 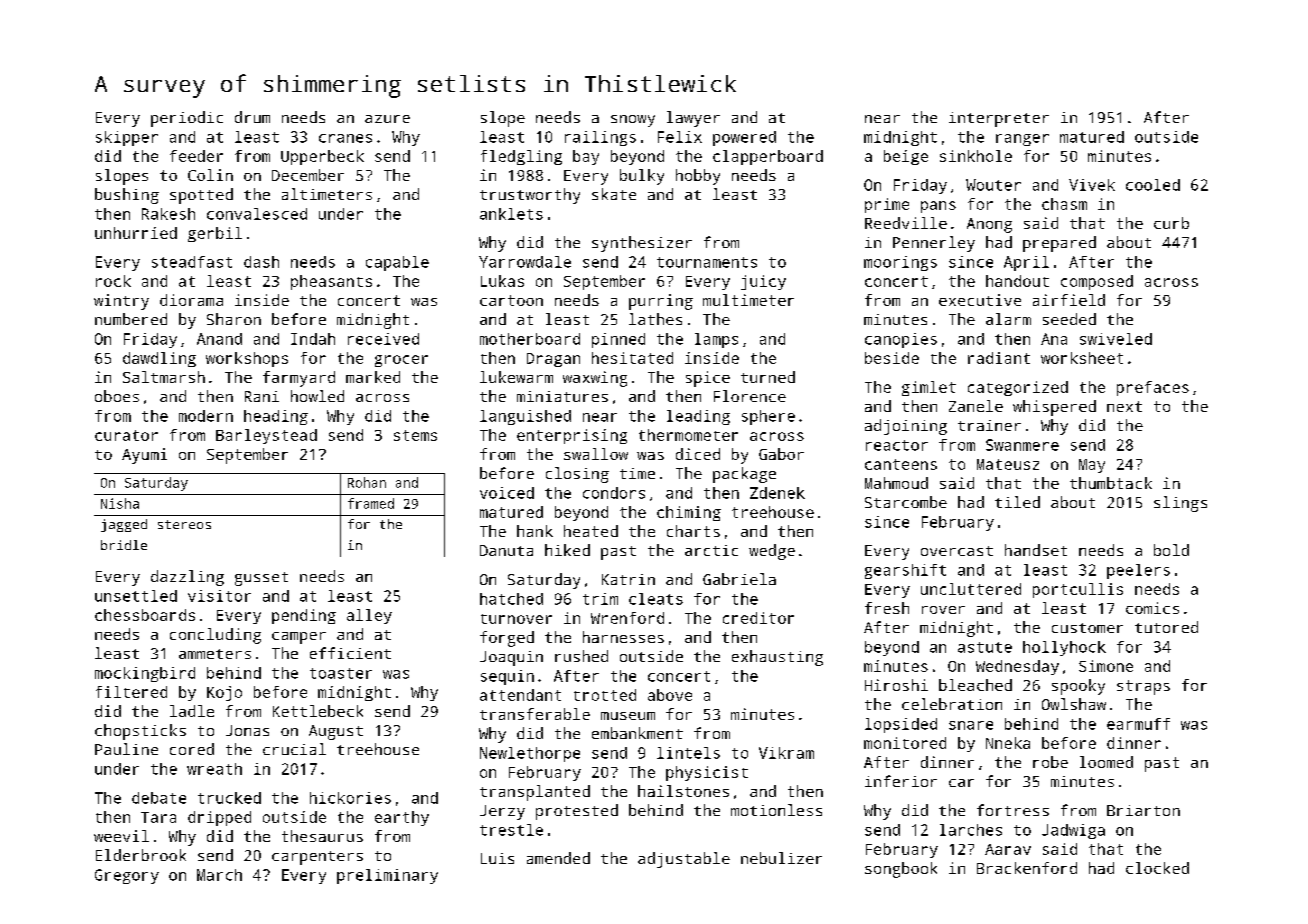 I want to click on gusset, so click(x=261, y=579).
